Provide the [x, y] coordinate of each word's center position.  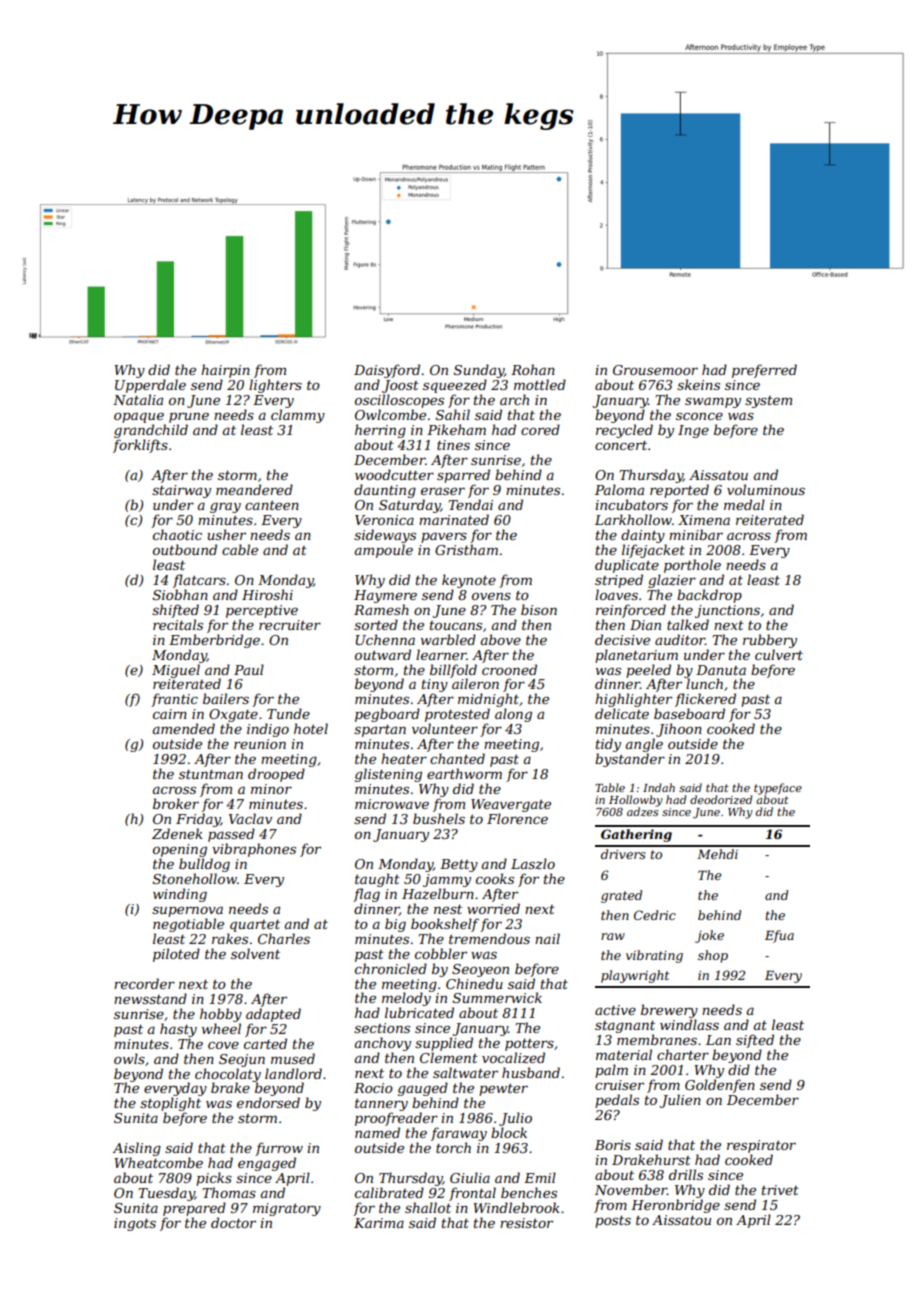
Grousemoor [655, 370]
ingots [135, 1224]
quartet [255, 926]
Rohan [533, 369]
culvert [779, 654]
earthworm [464, 773]
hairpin [225, 371]
